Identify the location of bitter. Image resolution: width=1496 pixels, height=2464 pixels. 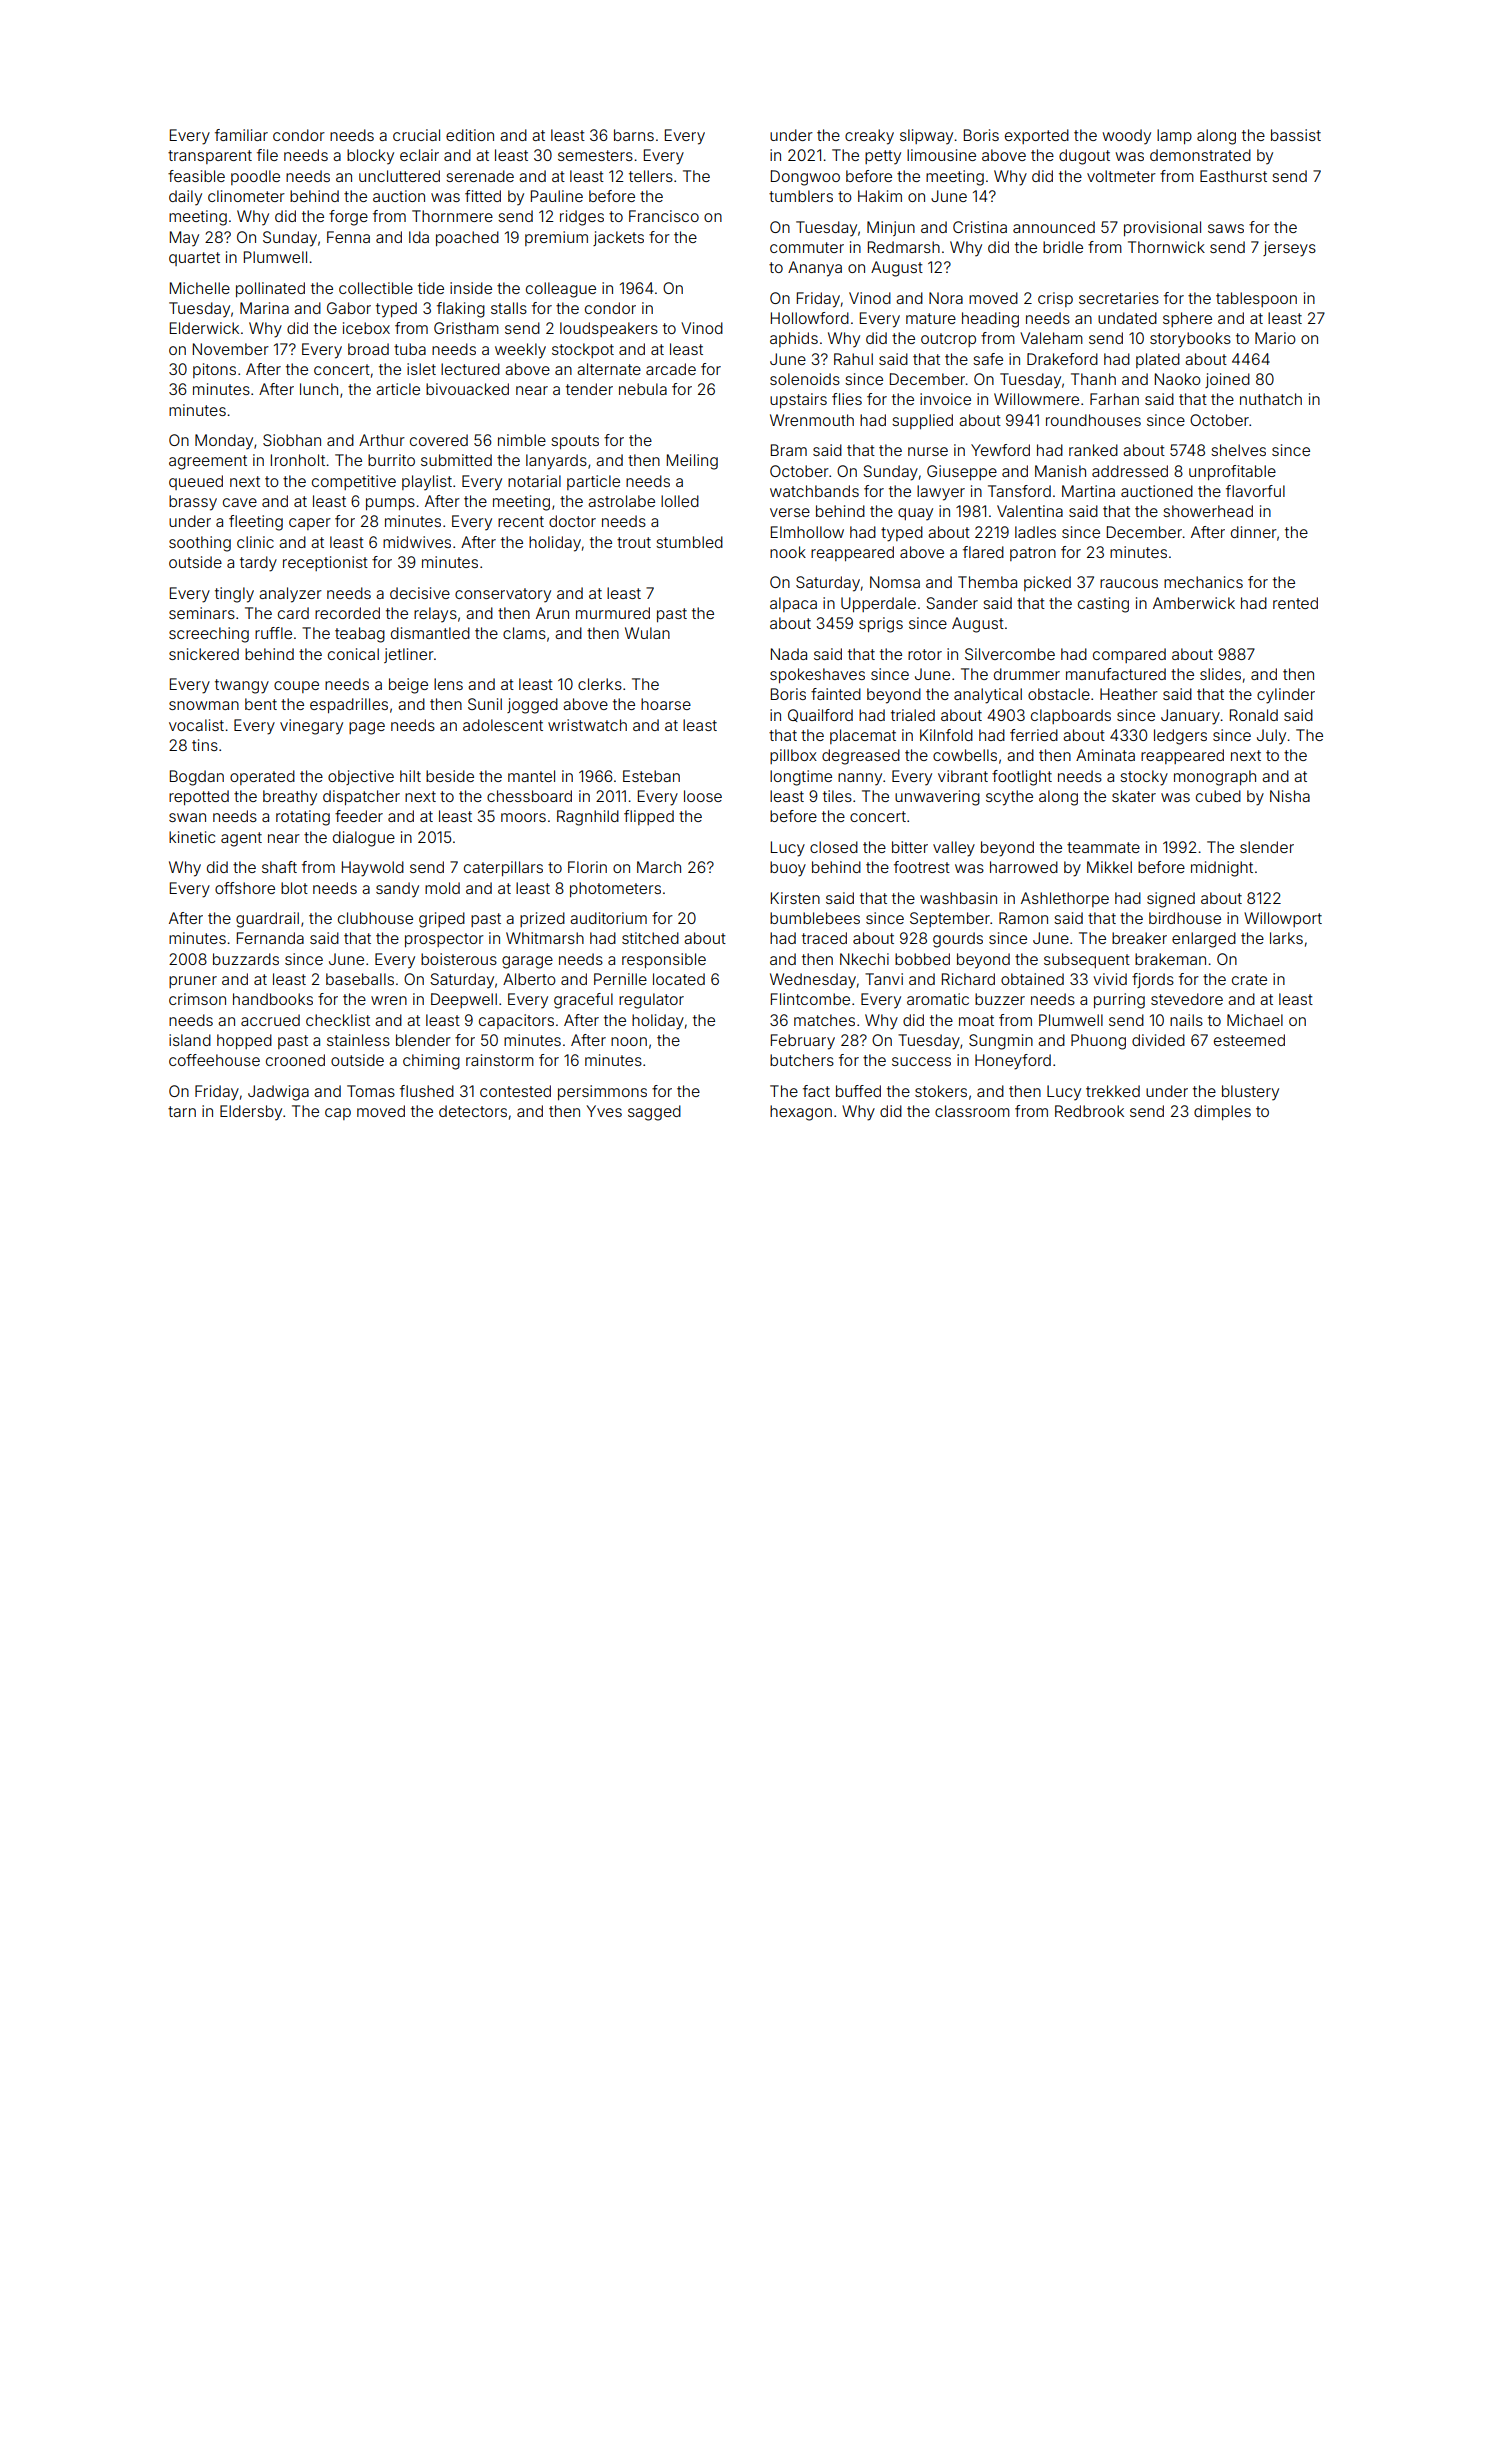
(910, 847).
